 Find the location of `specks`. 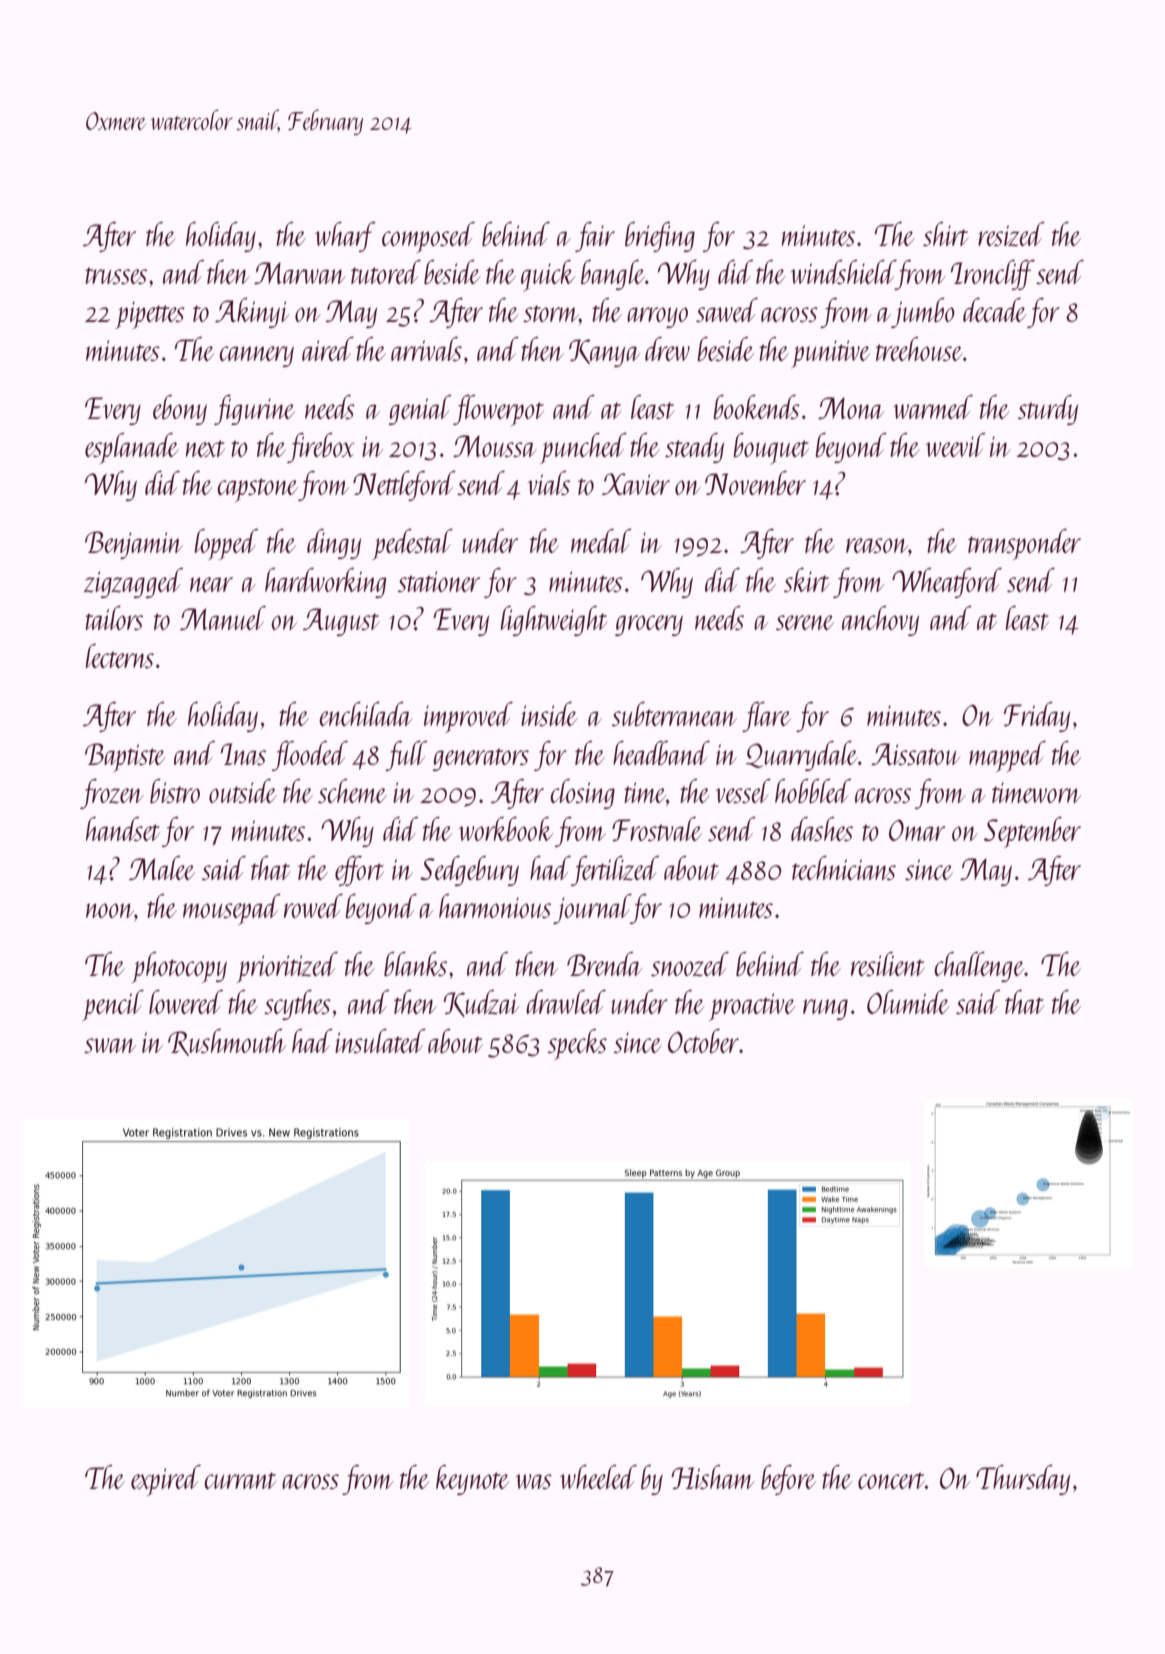

specks is located at coordinates (577, 1044).
